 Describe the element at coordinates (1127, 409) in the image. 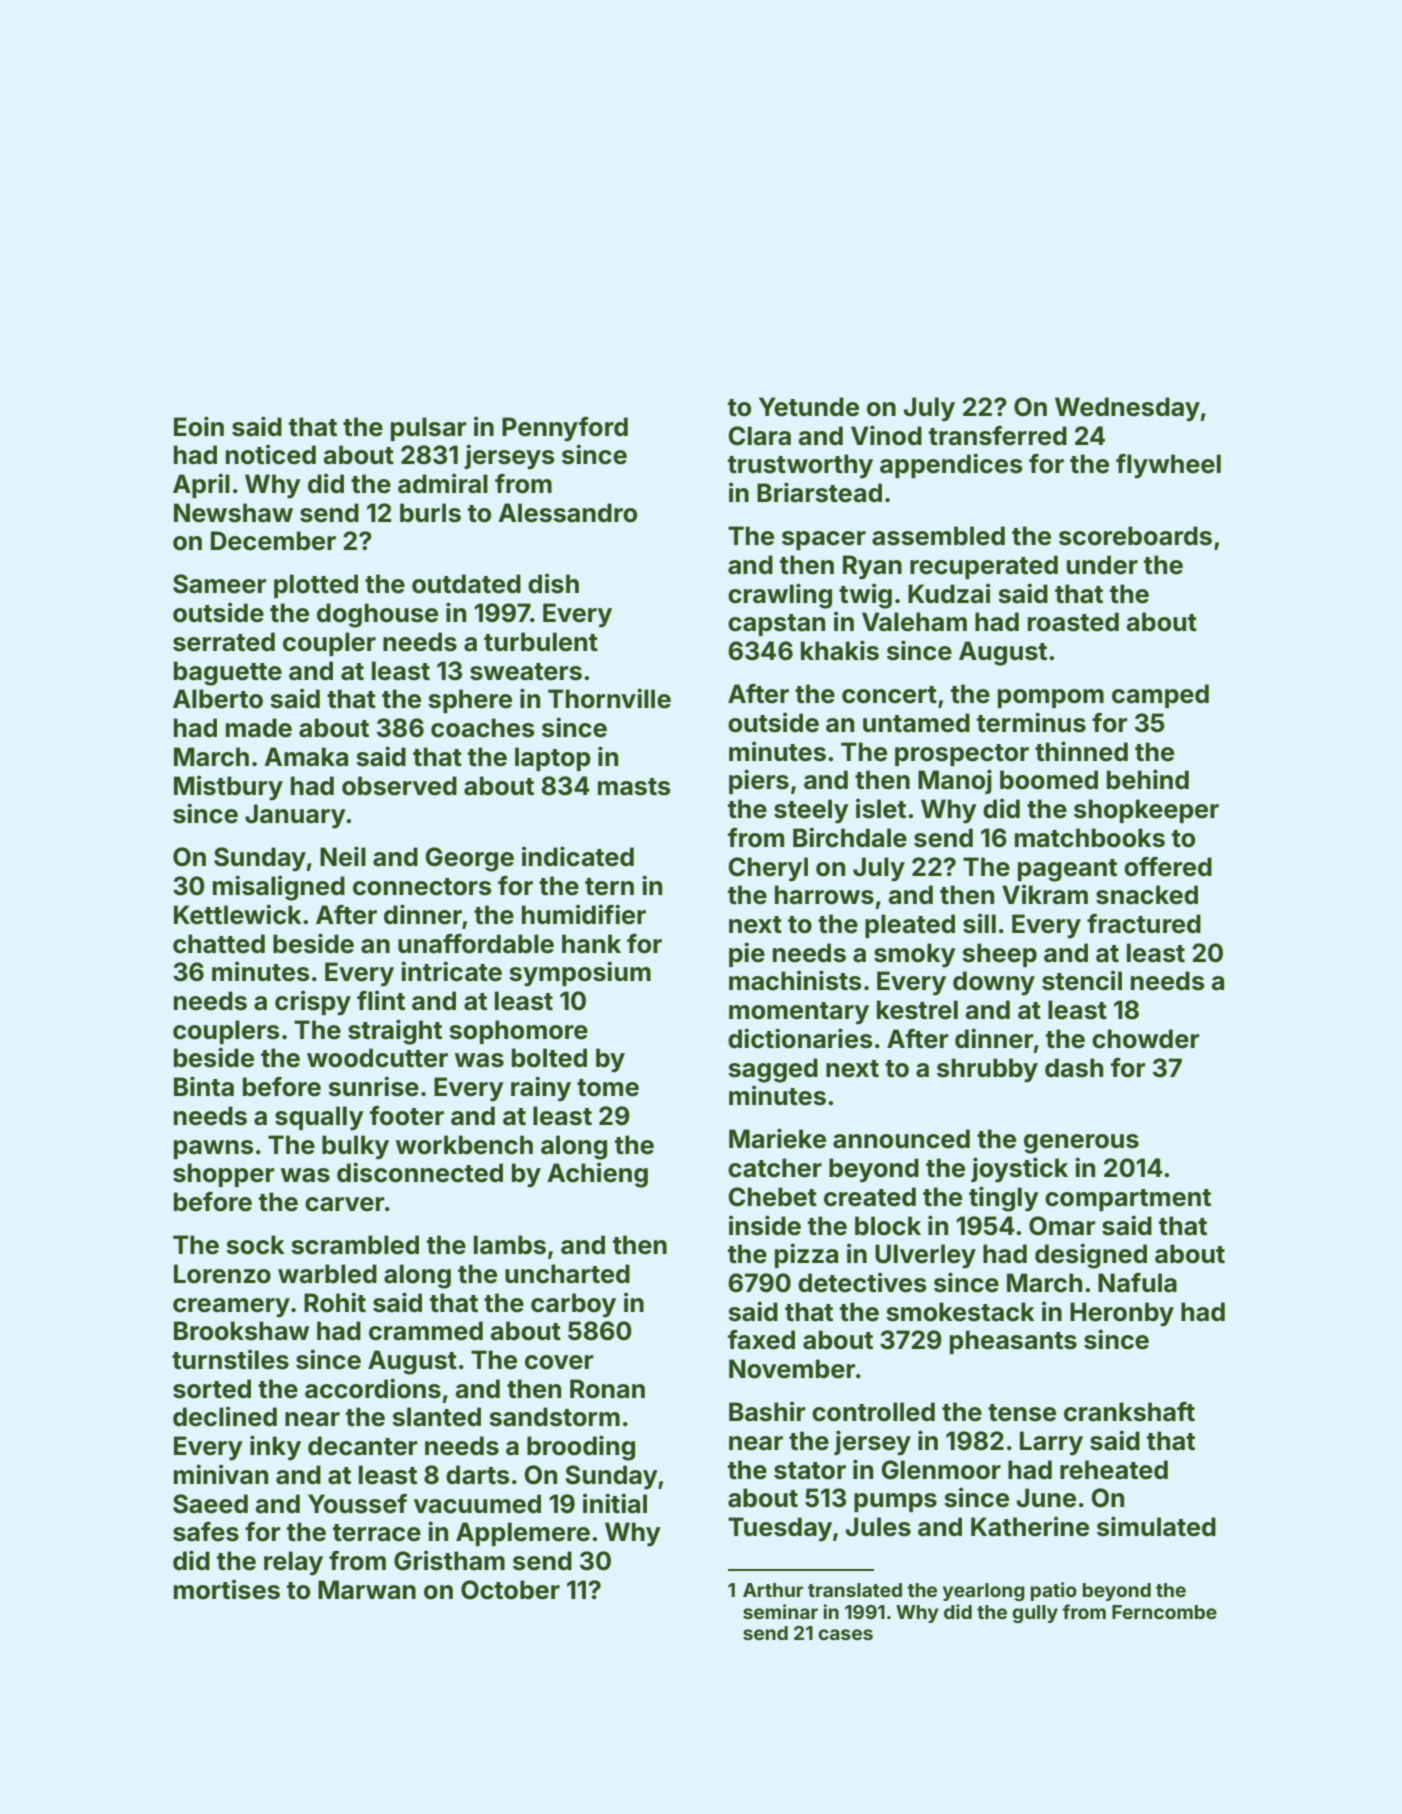

I see `Wednesday` at that location.
